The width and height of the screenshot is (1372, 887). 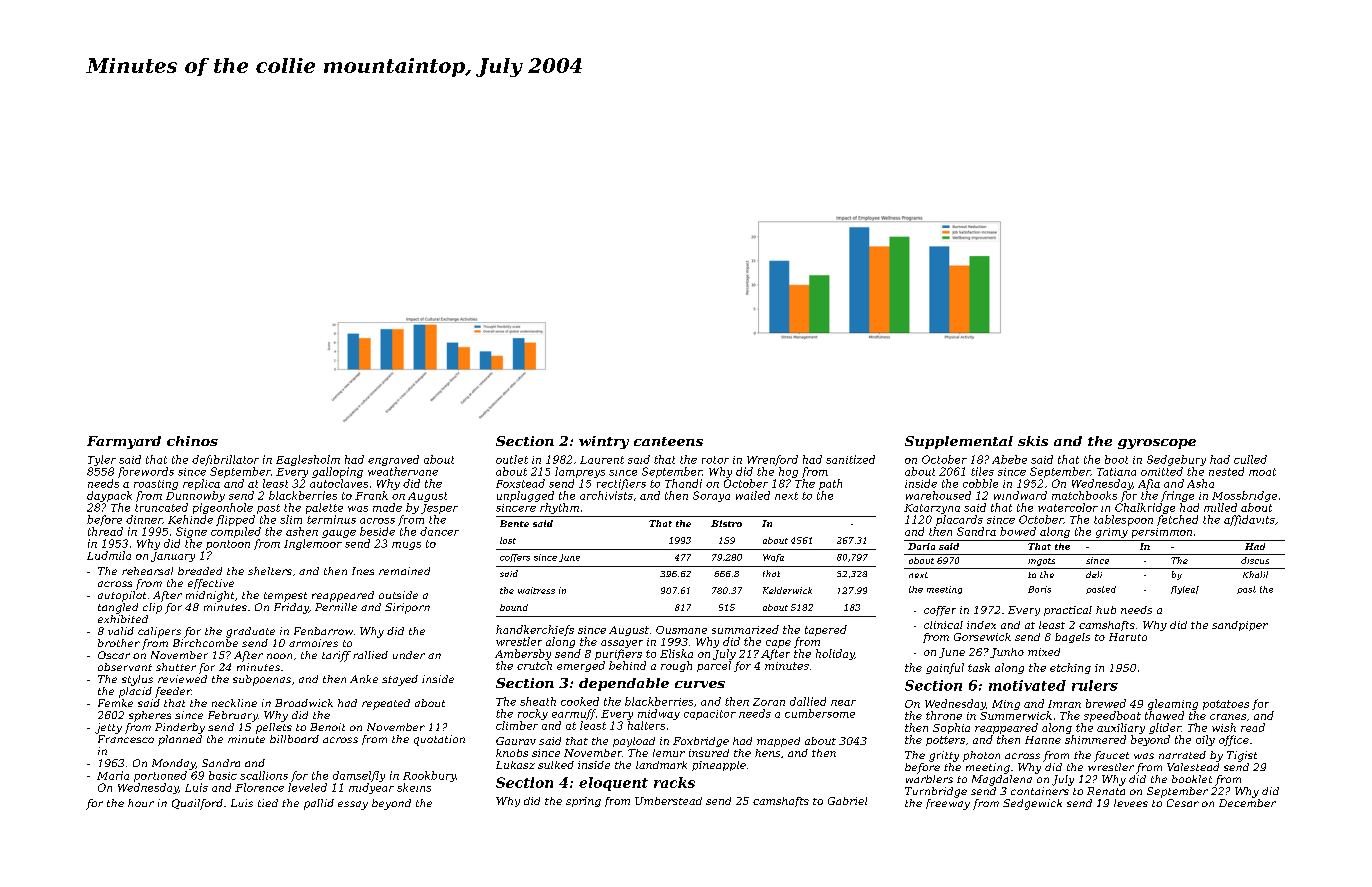 What do you see at coordinates (353, 805) in the screenshot?
I see `essay` at bounding box center [353, 805].
